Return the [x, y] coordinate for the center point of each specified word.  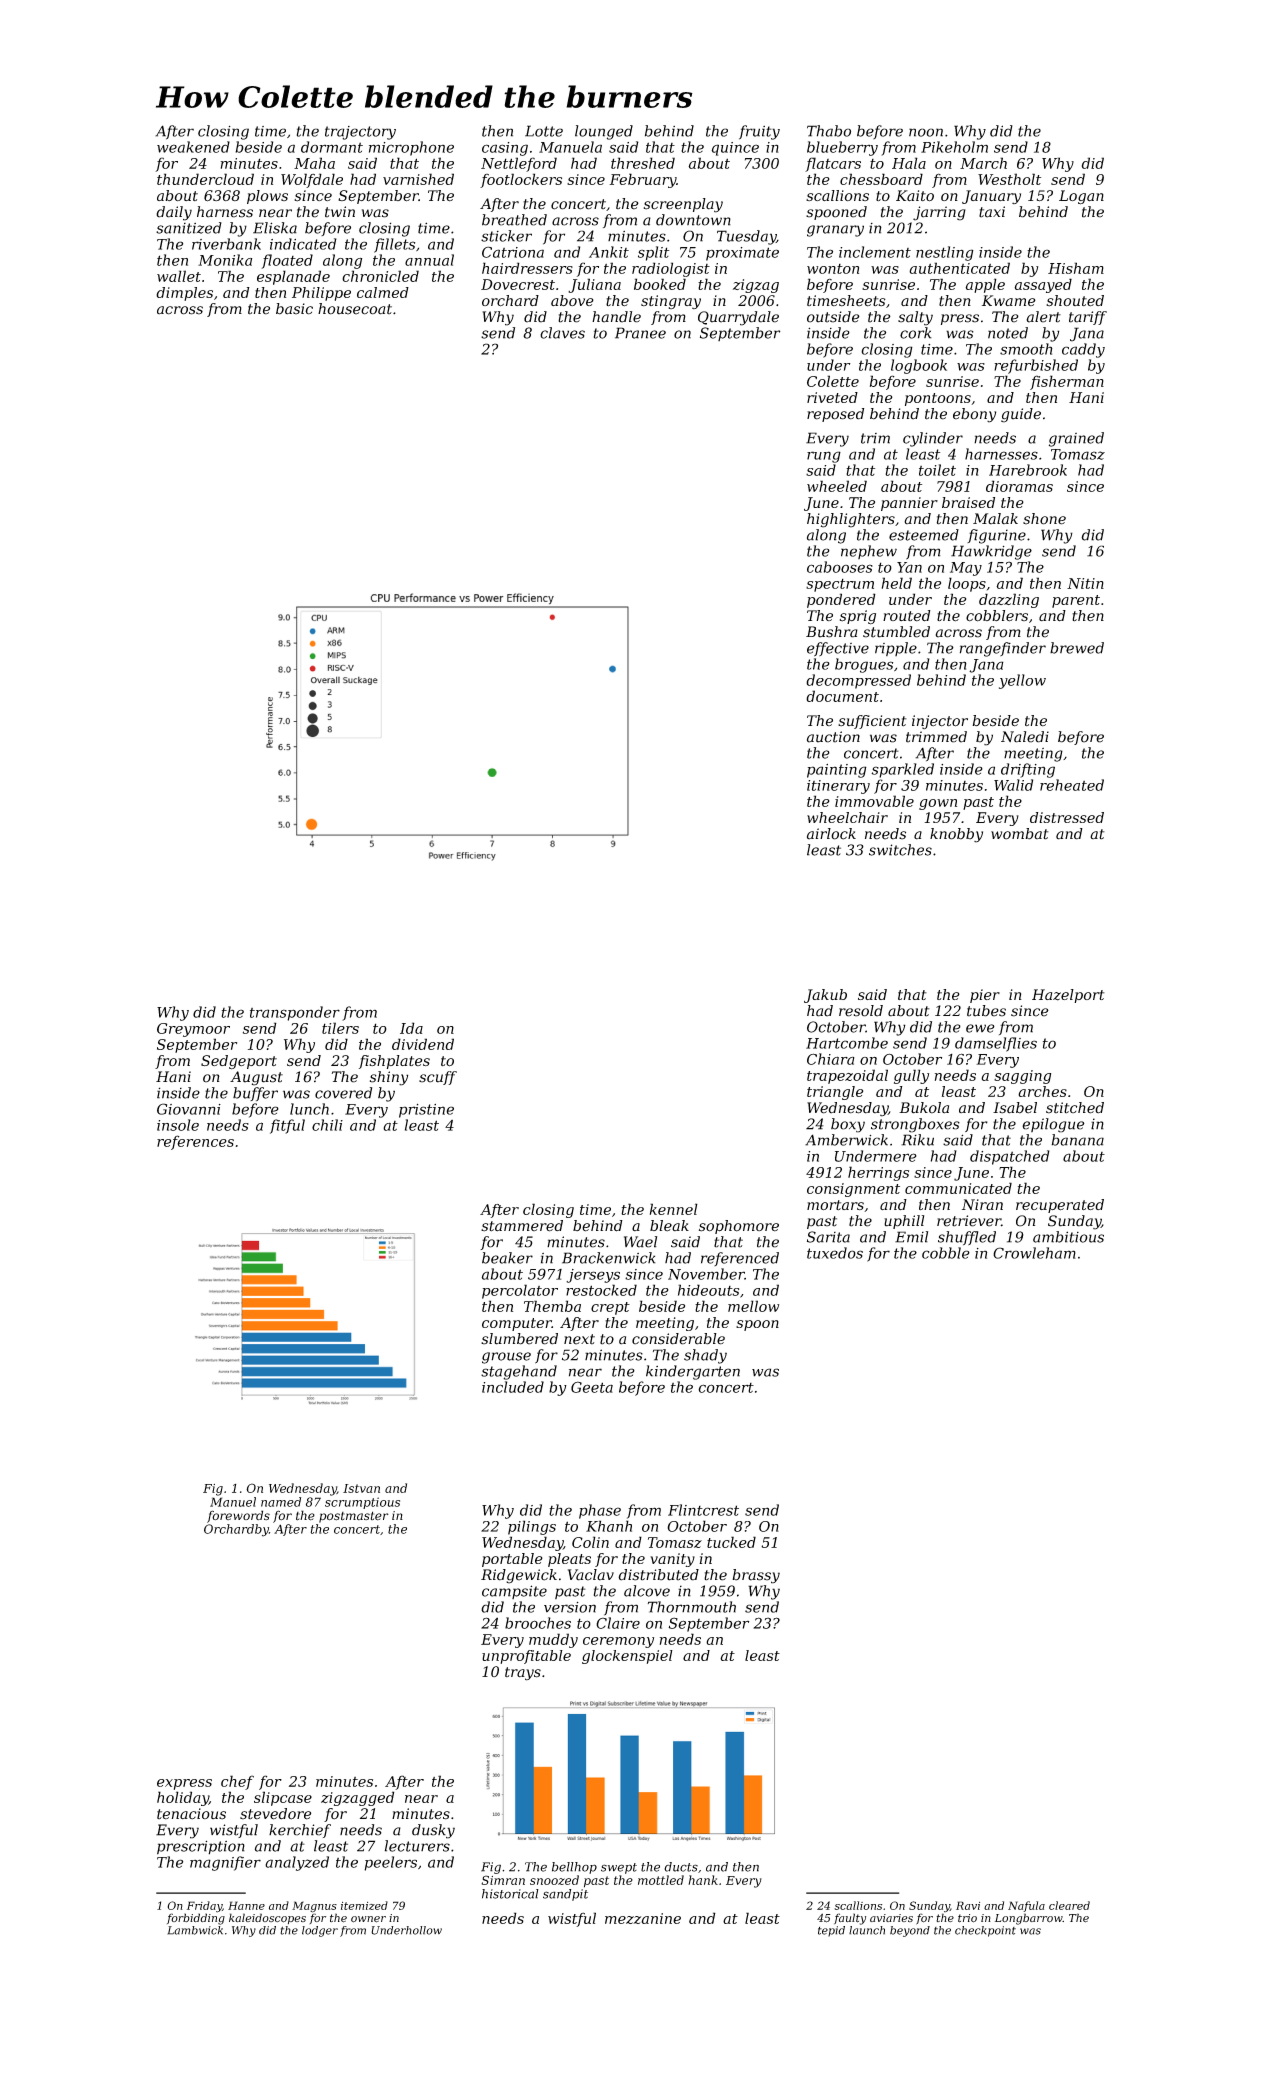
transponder [295, 1013]
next [579, 1339]
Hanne [246, 1905]
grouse [506, 1358]
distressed [1067, 817]
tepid [831, 1931]
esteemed [924, 535]
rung [824, 457]
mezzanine [643, 1918]
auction [833, 737]
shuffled [967, 1238]
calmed [383, 292]
